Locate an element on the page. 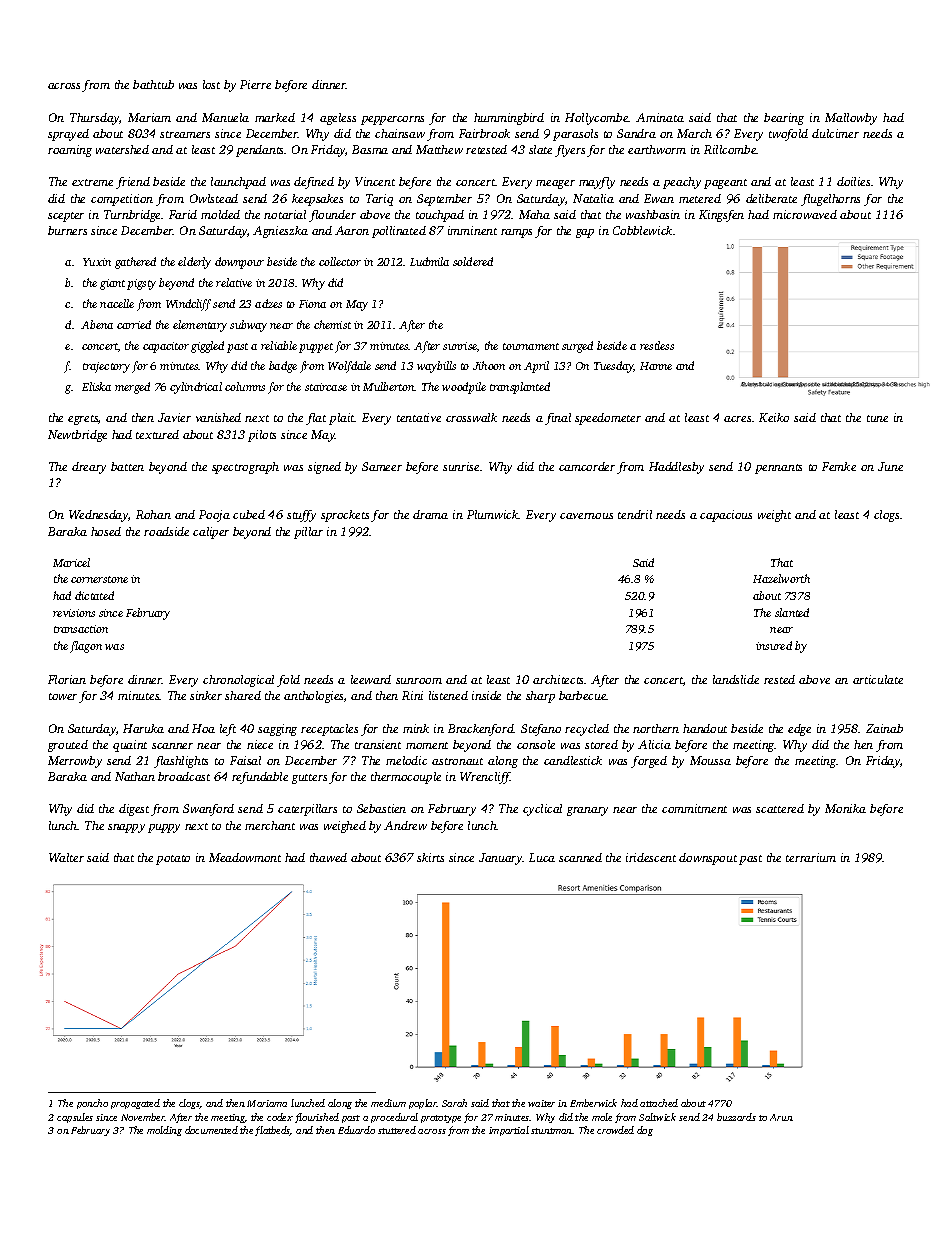 This page has width=952, height=1233. scanner is located at coordinates (172, 746).
